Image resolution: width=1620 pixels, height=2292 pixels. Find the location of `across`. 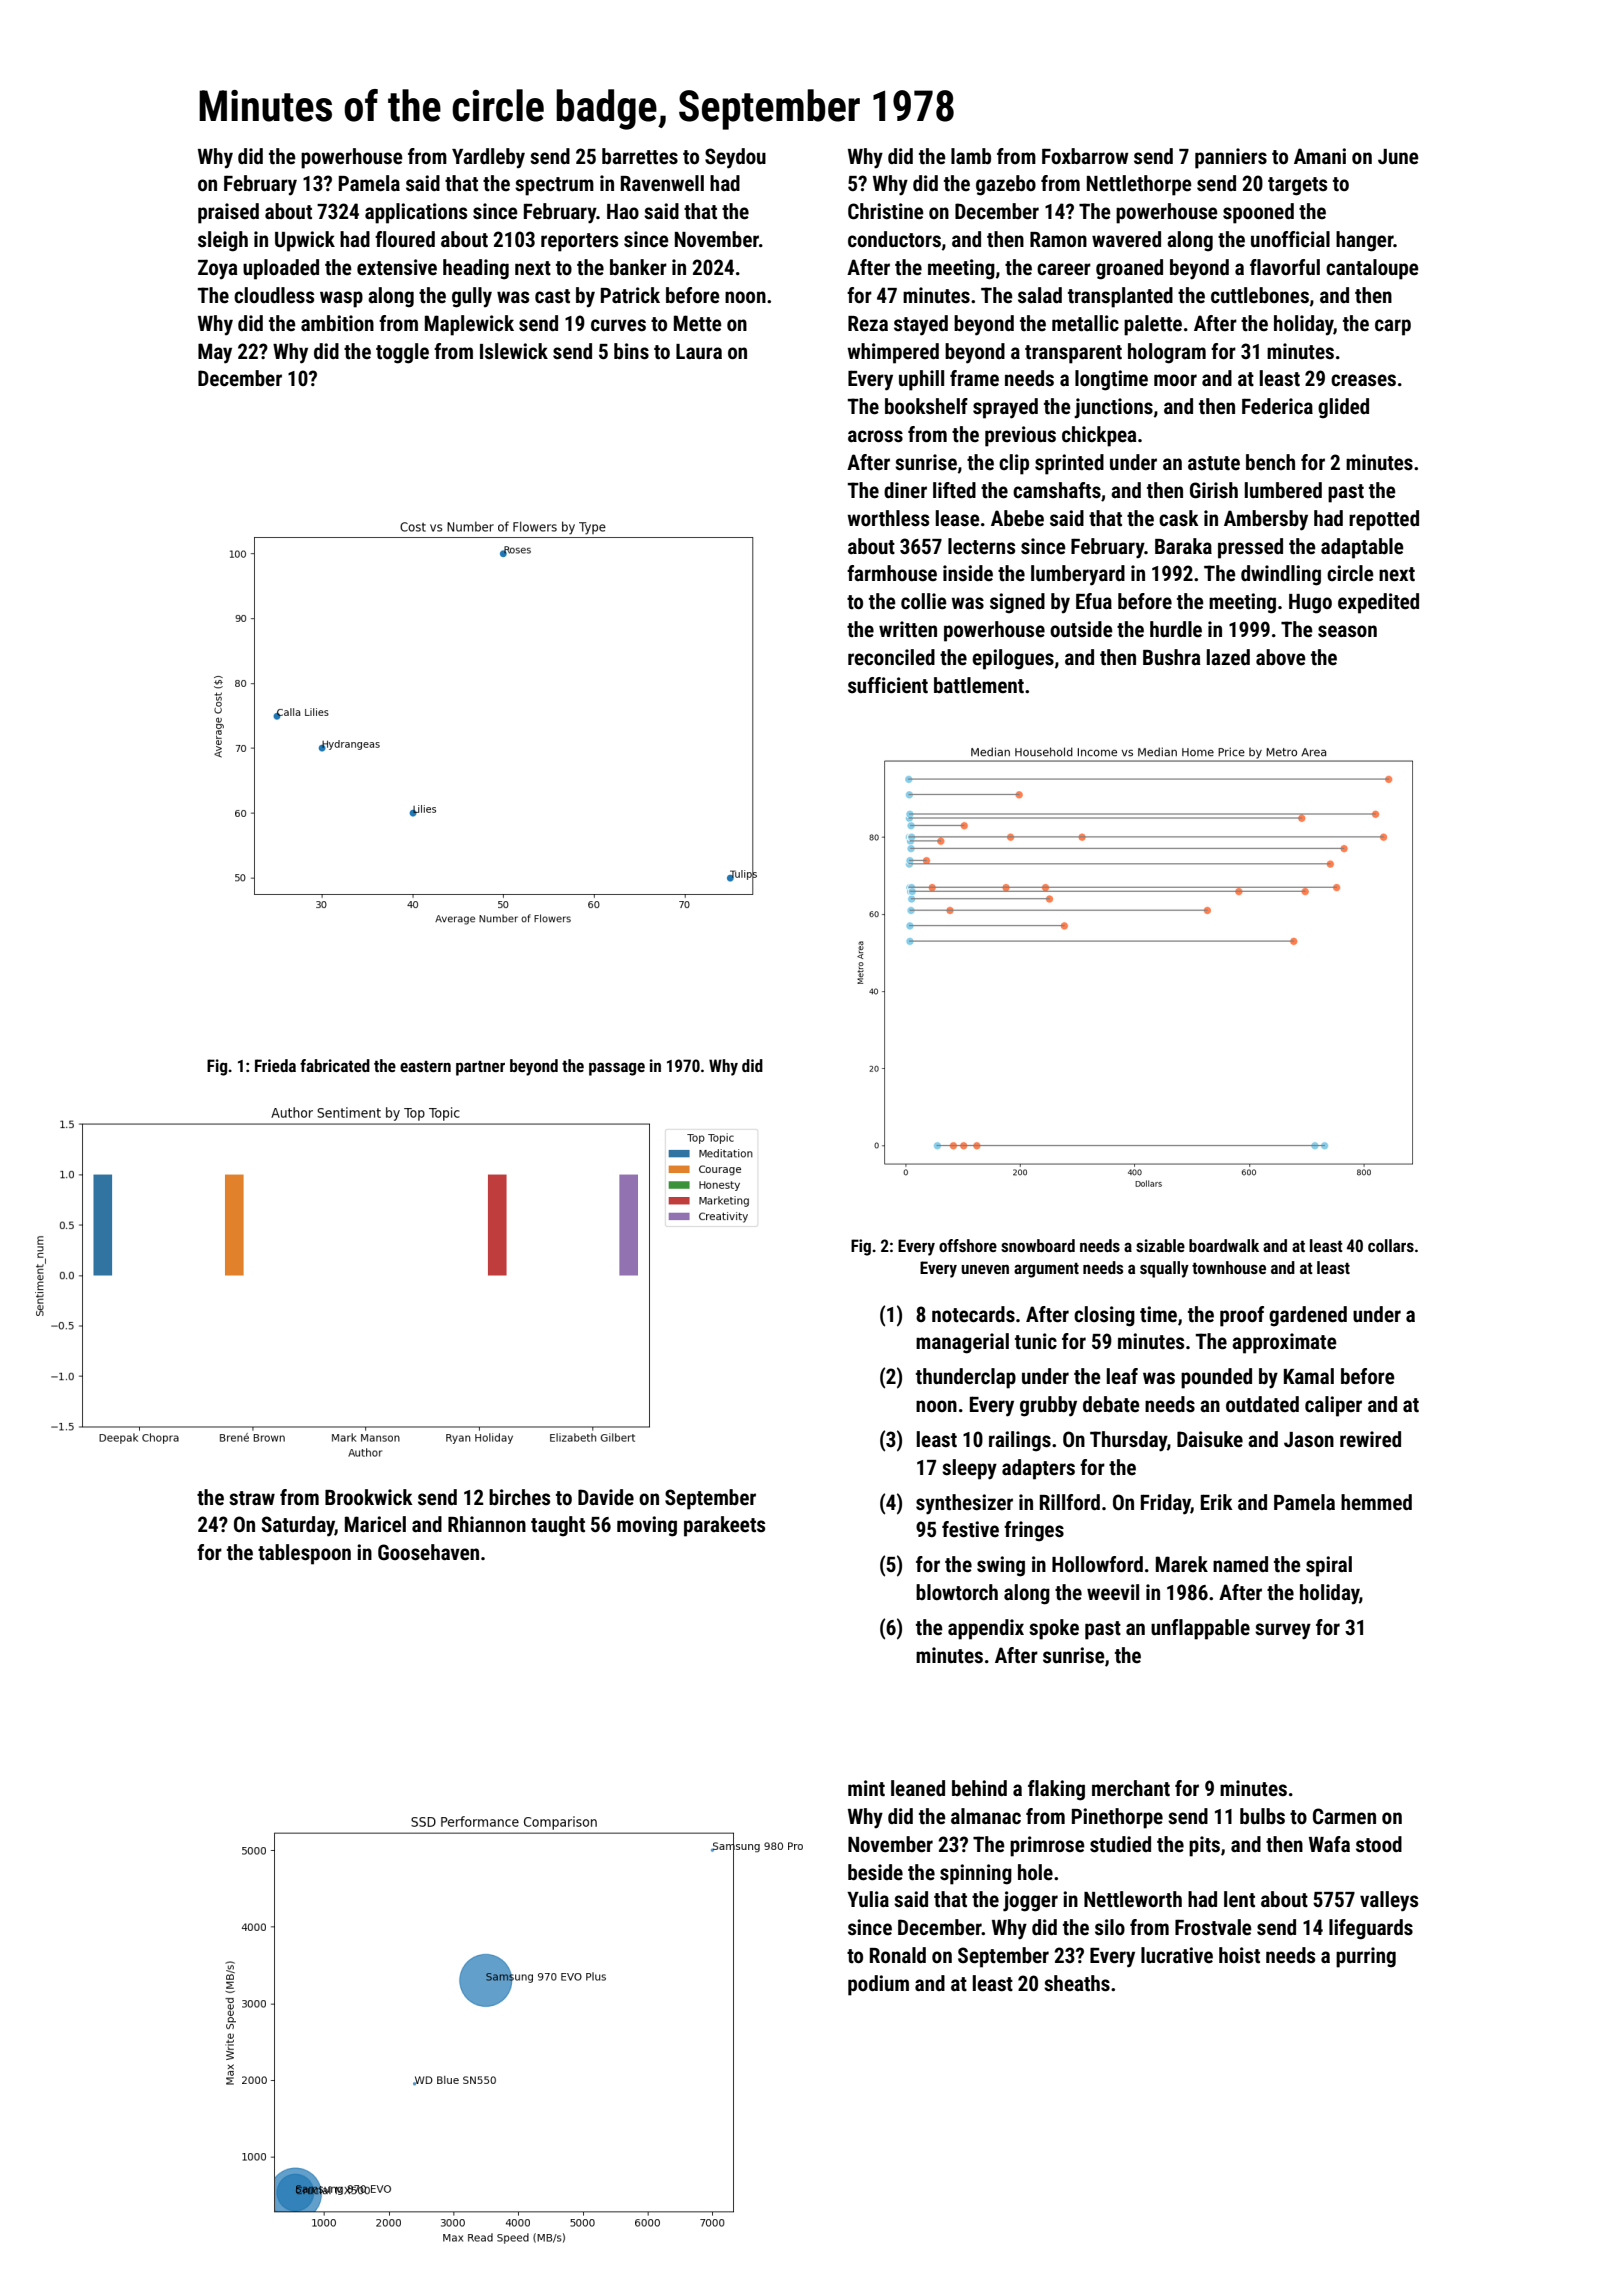

across is located at coordinates (875, 436).
